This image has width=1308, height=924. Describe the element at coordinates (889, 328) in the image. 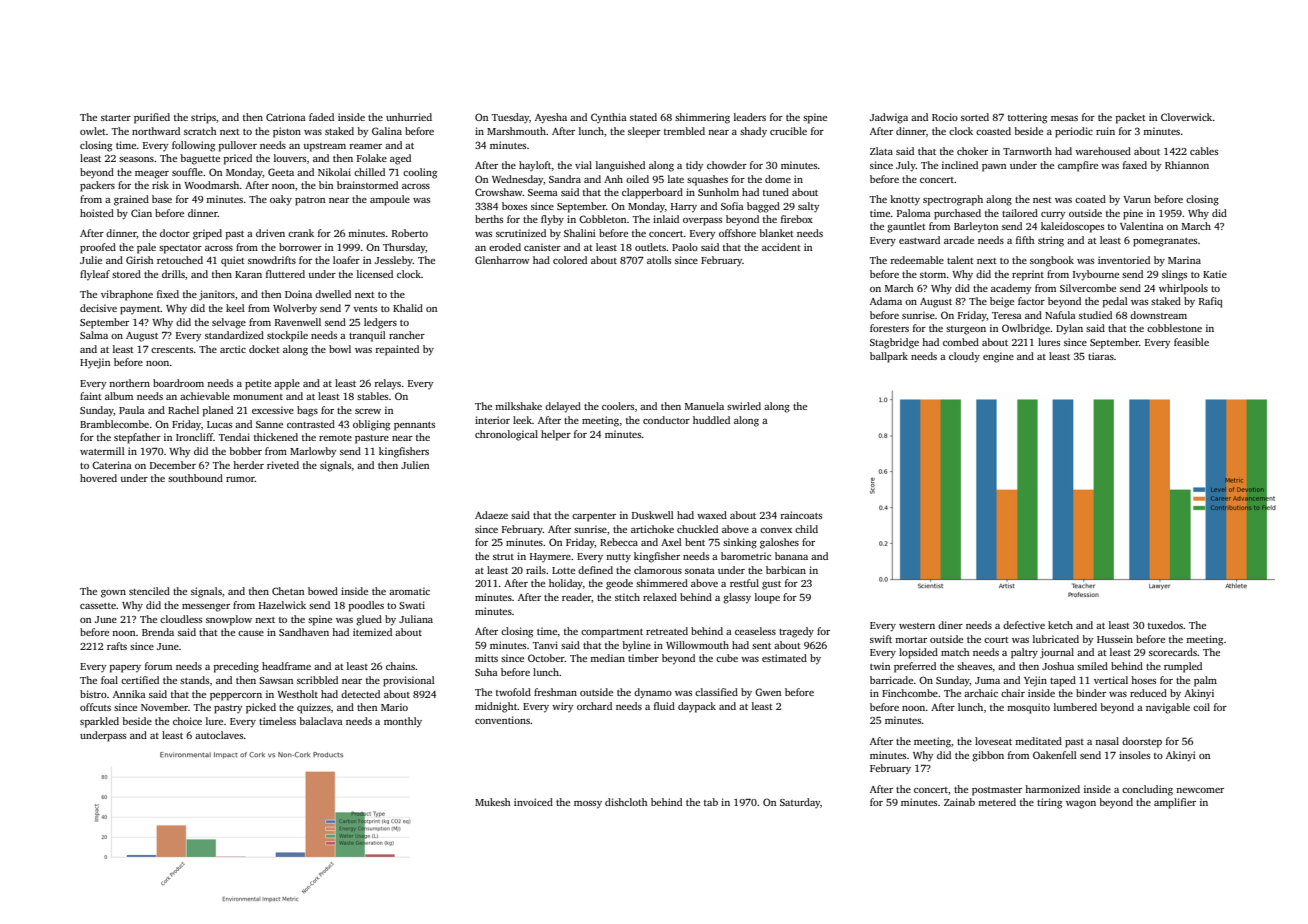

I see `foresters` at that location.
